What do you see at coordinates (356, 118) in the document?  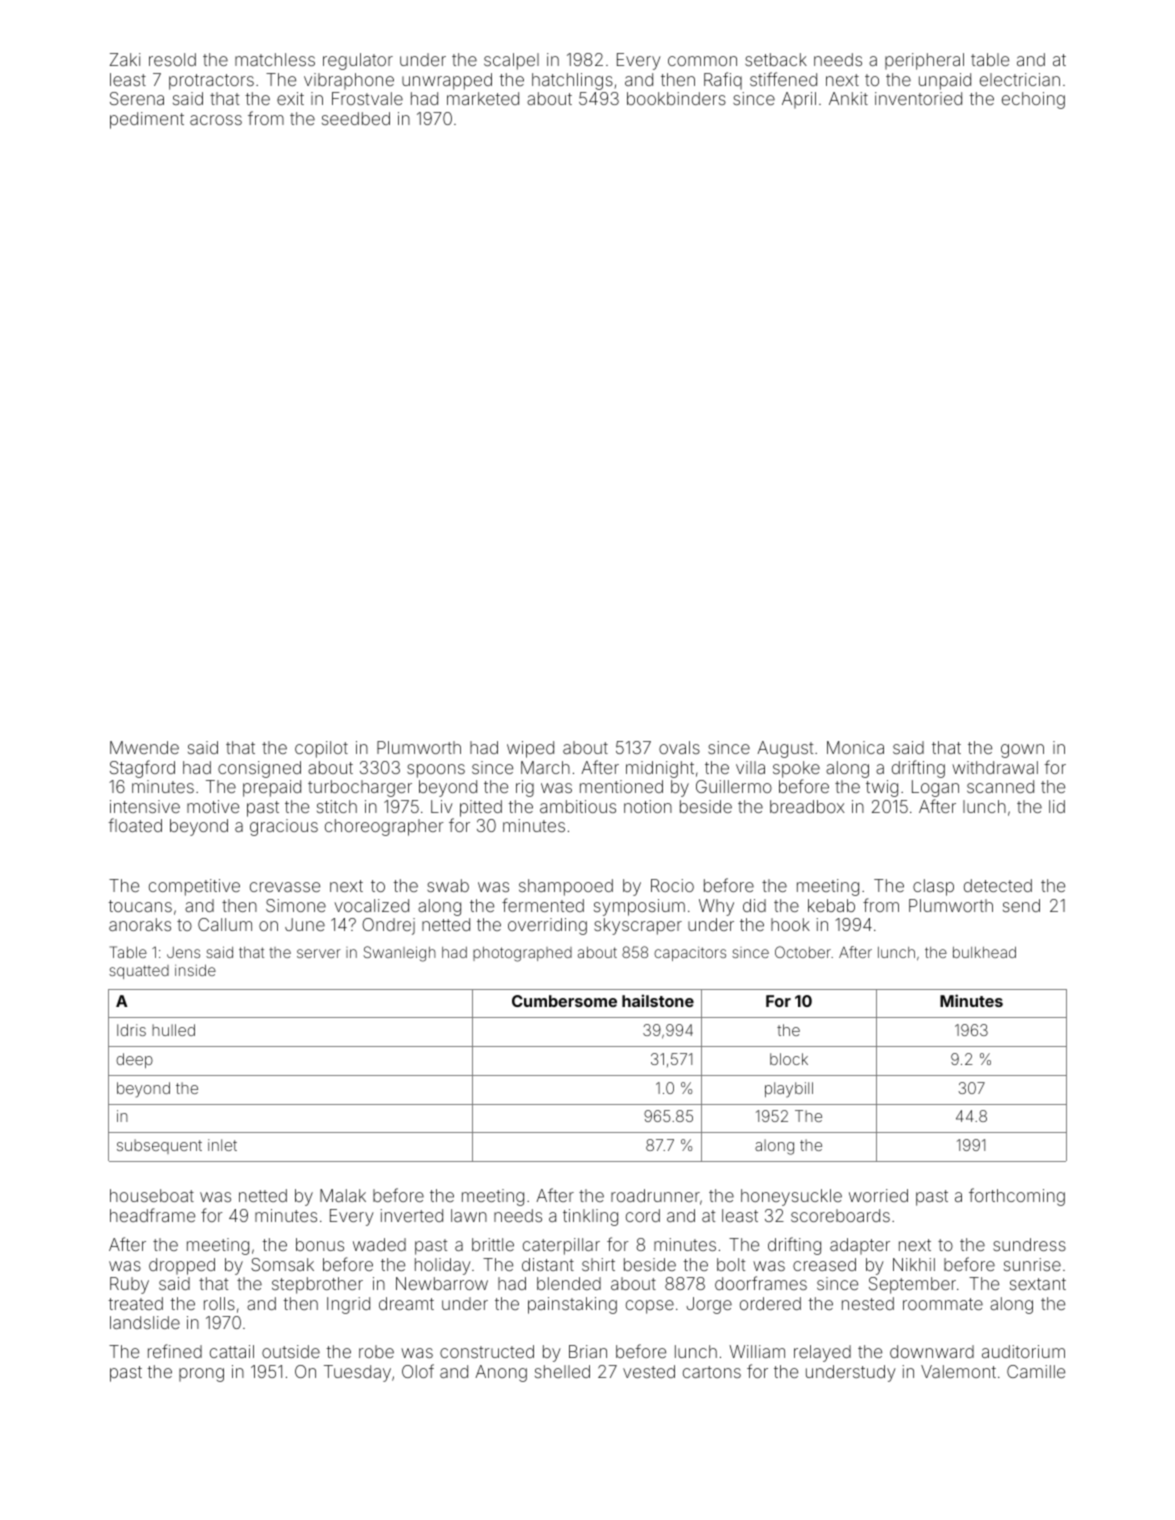 I see `seedbed` at bounding box center [356, 118].
